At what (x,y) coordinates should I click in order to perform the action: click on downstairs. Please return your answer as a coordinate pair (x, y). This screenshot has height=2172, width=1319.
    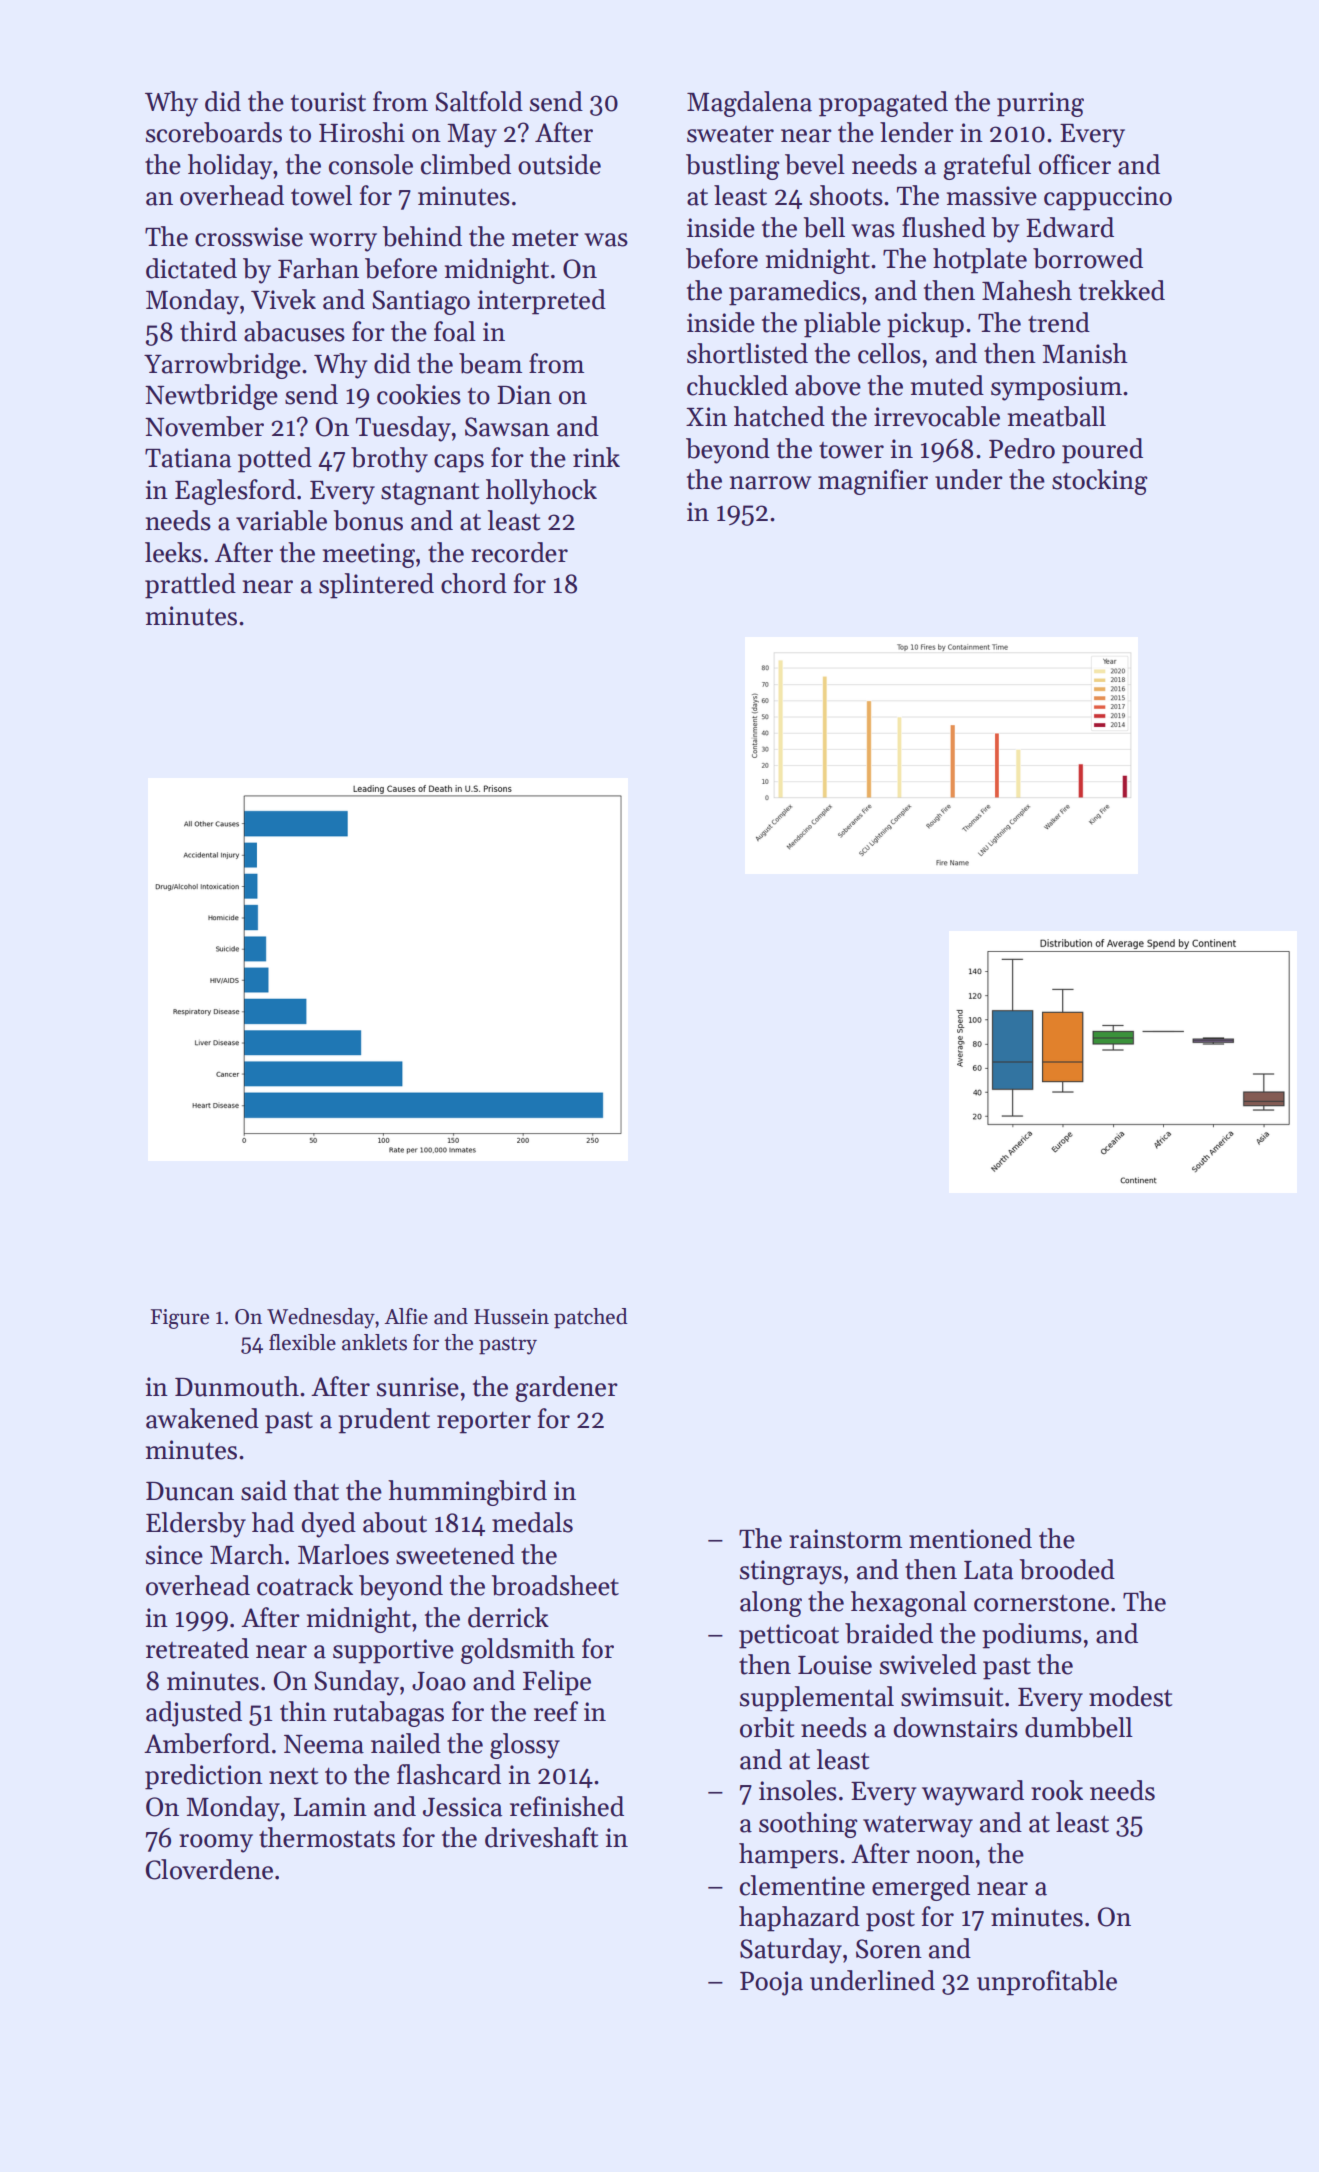
    Looking at the image, I should click on (956, 1727).
